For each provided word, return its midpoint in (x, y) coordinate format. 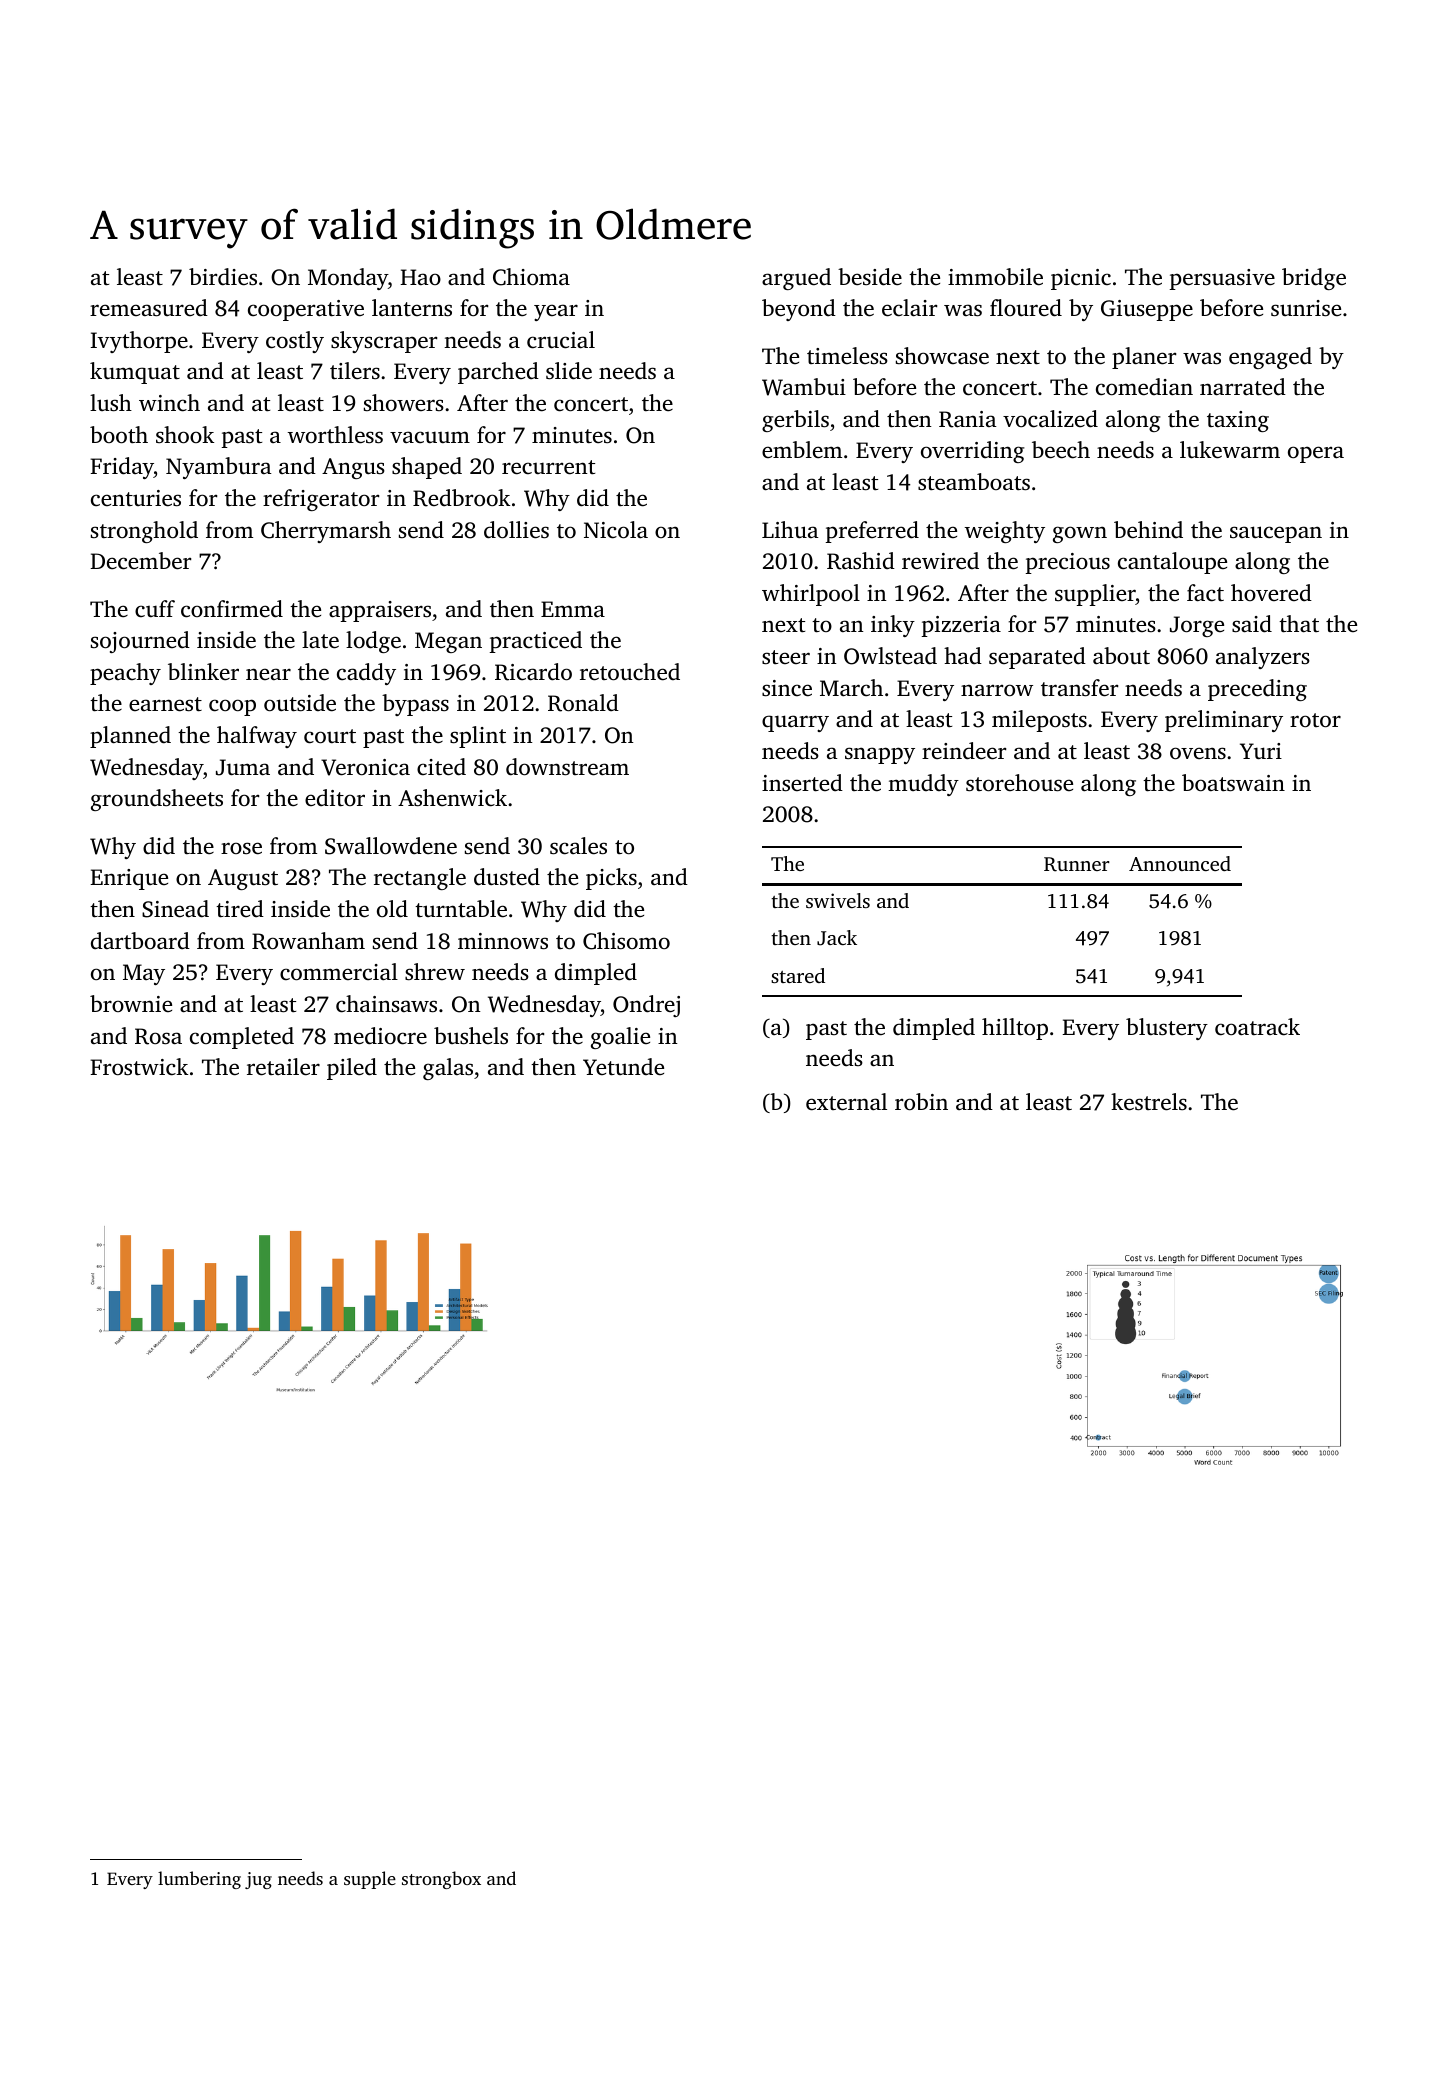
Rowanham (308, 941)
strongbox (441, 1880)
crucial (561, 340)
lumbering (199, 1880)
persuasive (1222, 279)
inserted (802, 782)
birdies (223, 277)
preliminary (1224, 721)
